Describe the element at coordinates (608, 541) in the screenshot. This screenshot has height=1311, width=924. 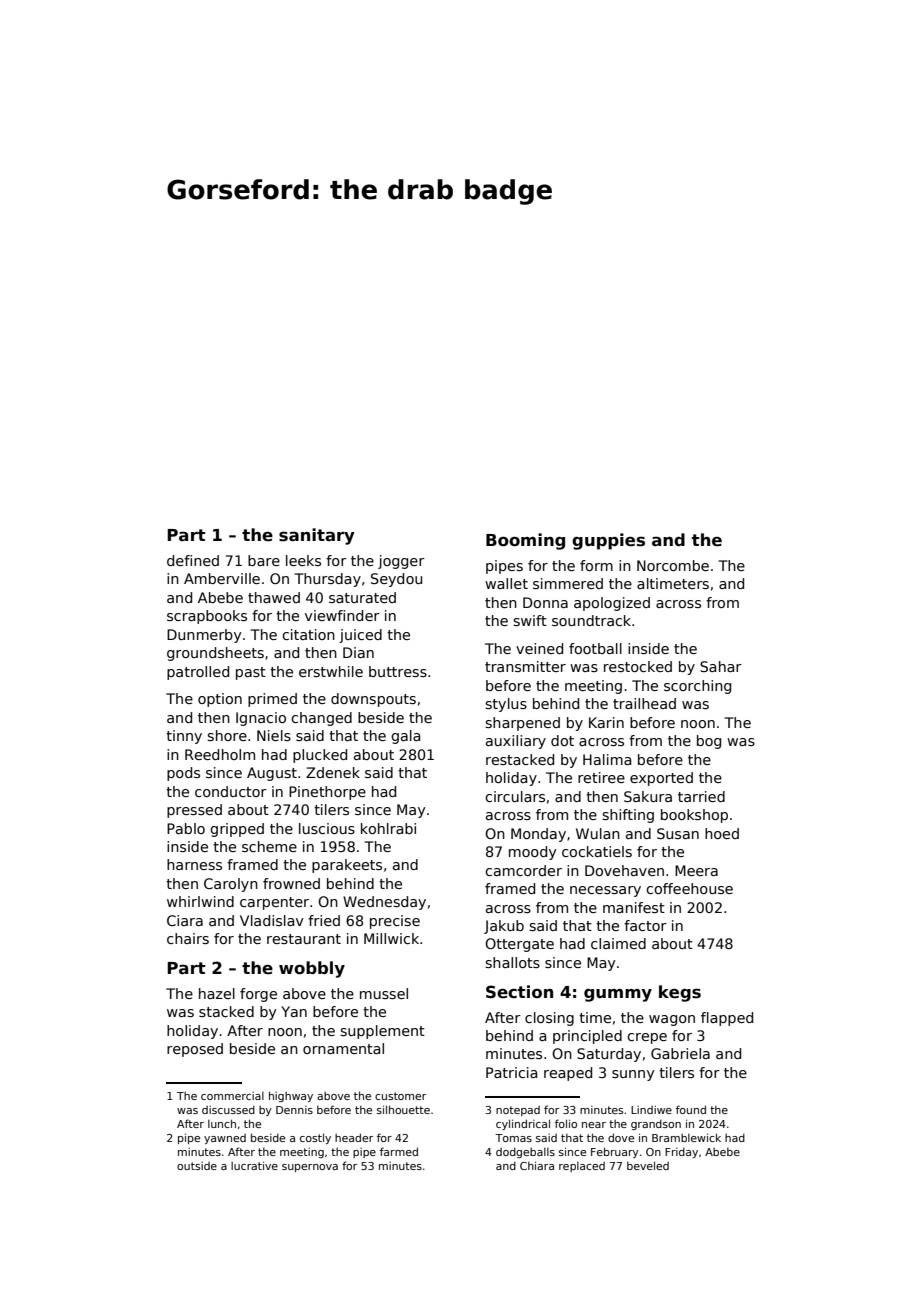
I see `guppies` at that location.
